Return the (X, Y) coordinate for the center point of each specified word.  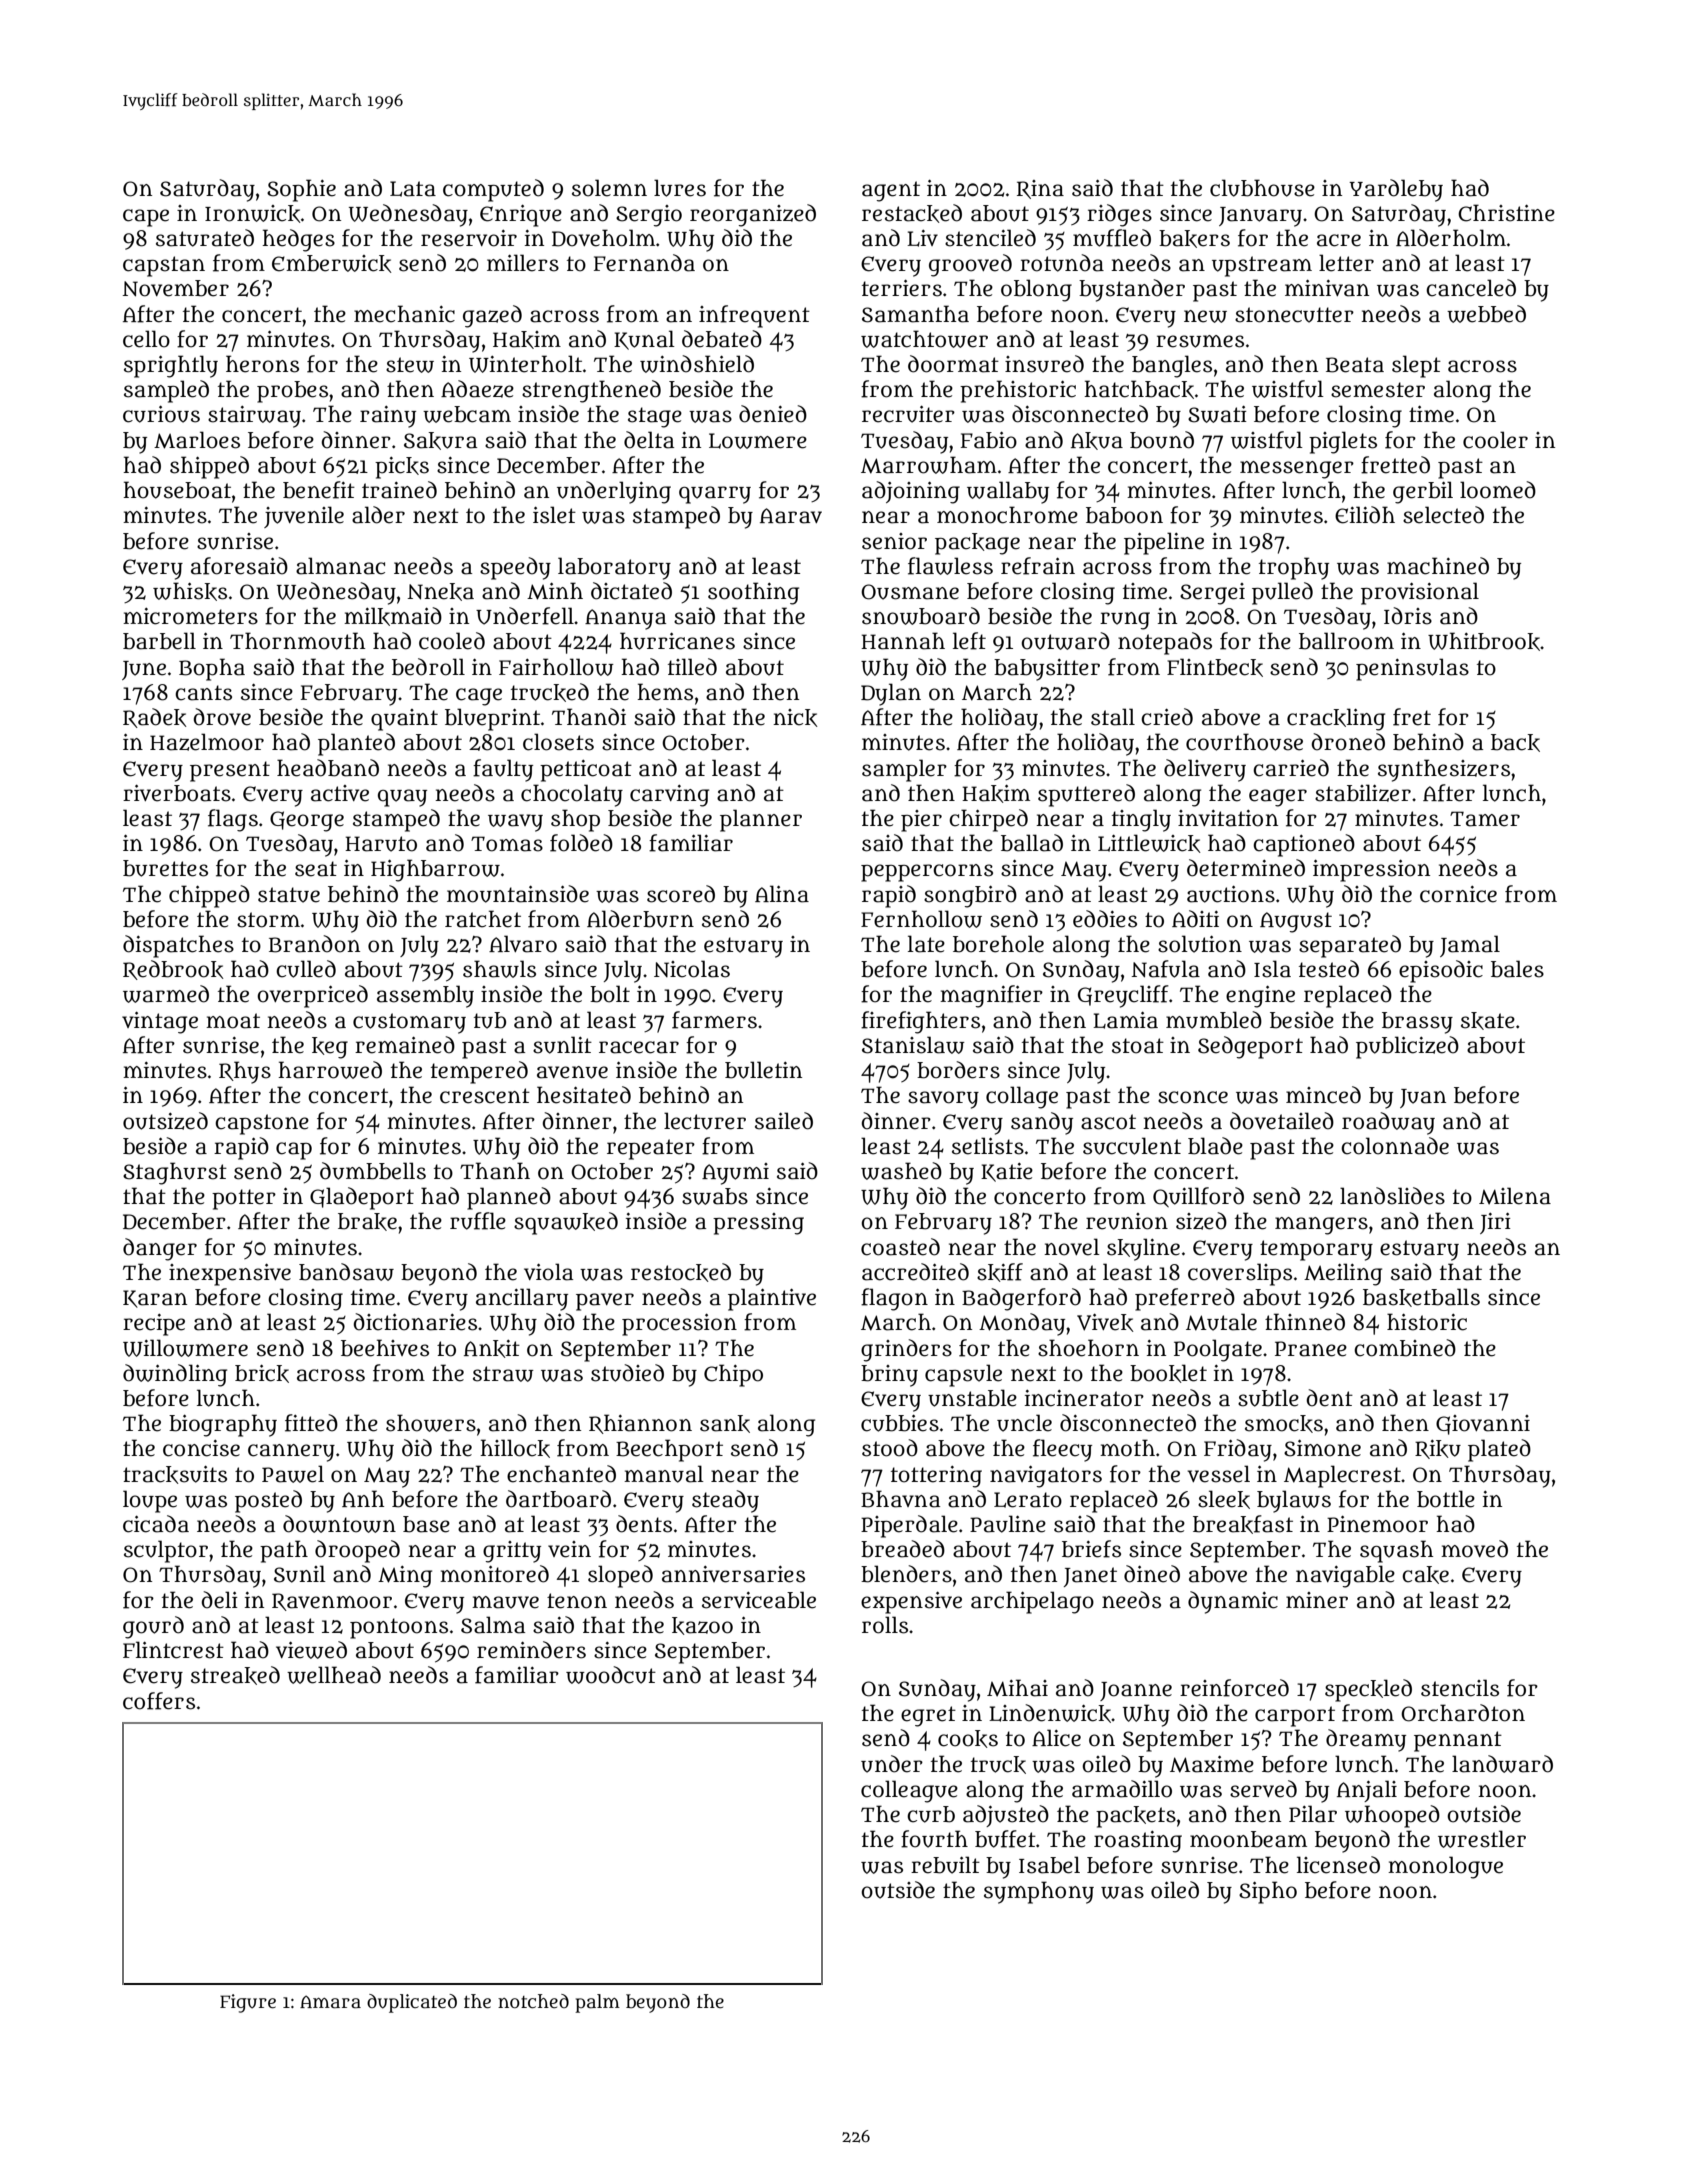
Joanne (1136, 1691)
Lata (413, 189)
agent (891, 191)
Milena (1515, 1196)
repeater (651, 1149)
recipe (154, 1325)
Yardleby (1396, 190)
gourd (153, 1627)
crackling (1336, 719)
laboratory (614, 568)
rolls (885, 1625)
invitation (1228, 818)
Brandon (314, 944)
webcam (467, 414)
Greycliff (1123, 996)
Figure (248, 2003)
